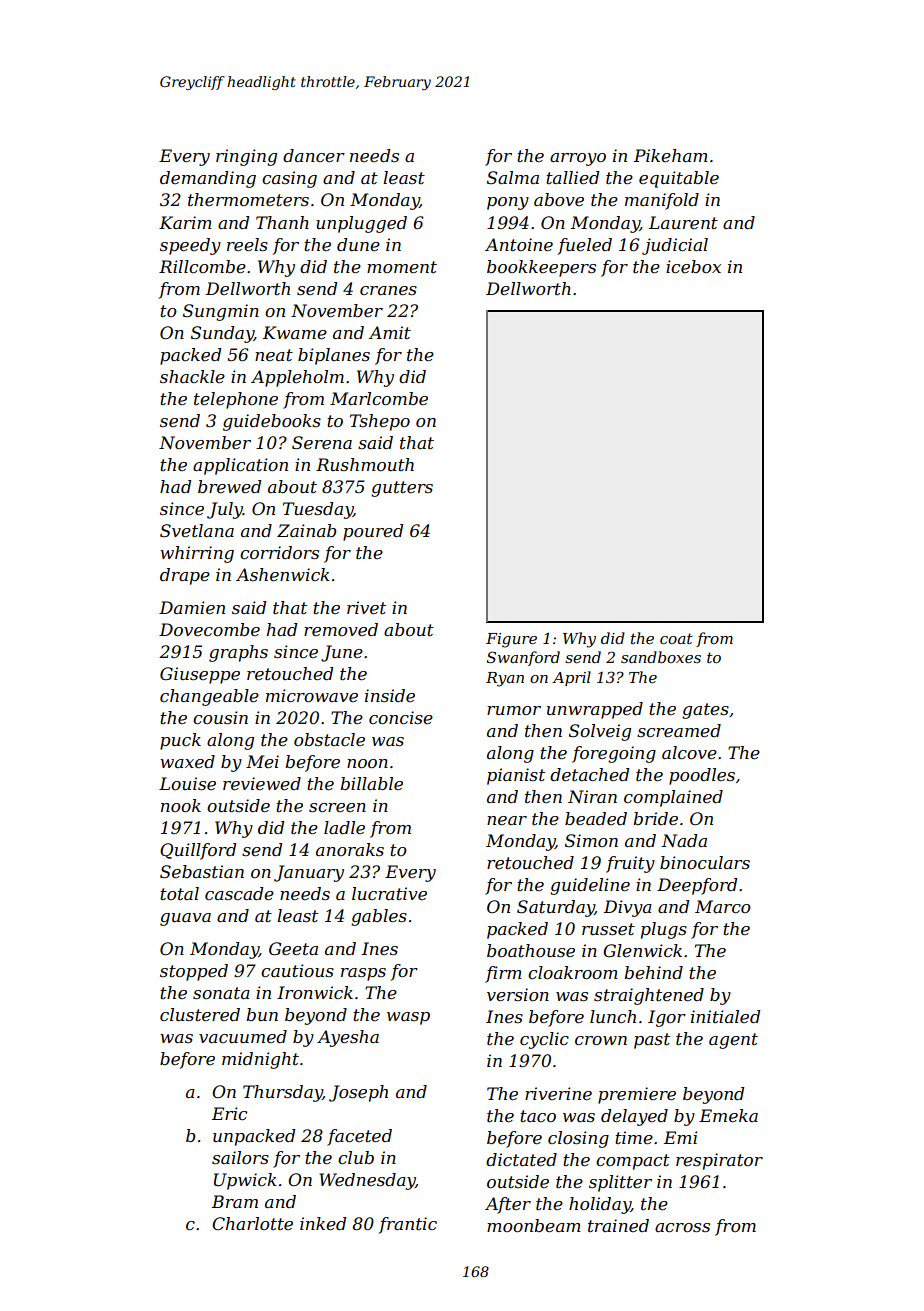 This image has height=1311, width=924. I want to click on After, so click(508, 1205).
